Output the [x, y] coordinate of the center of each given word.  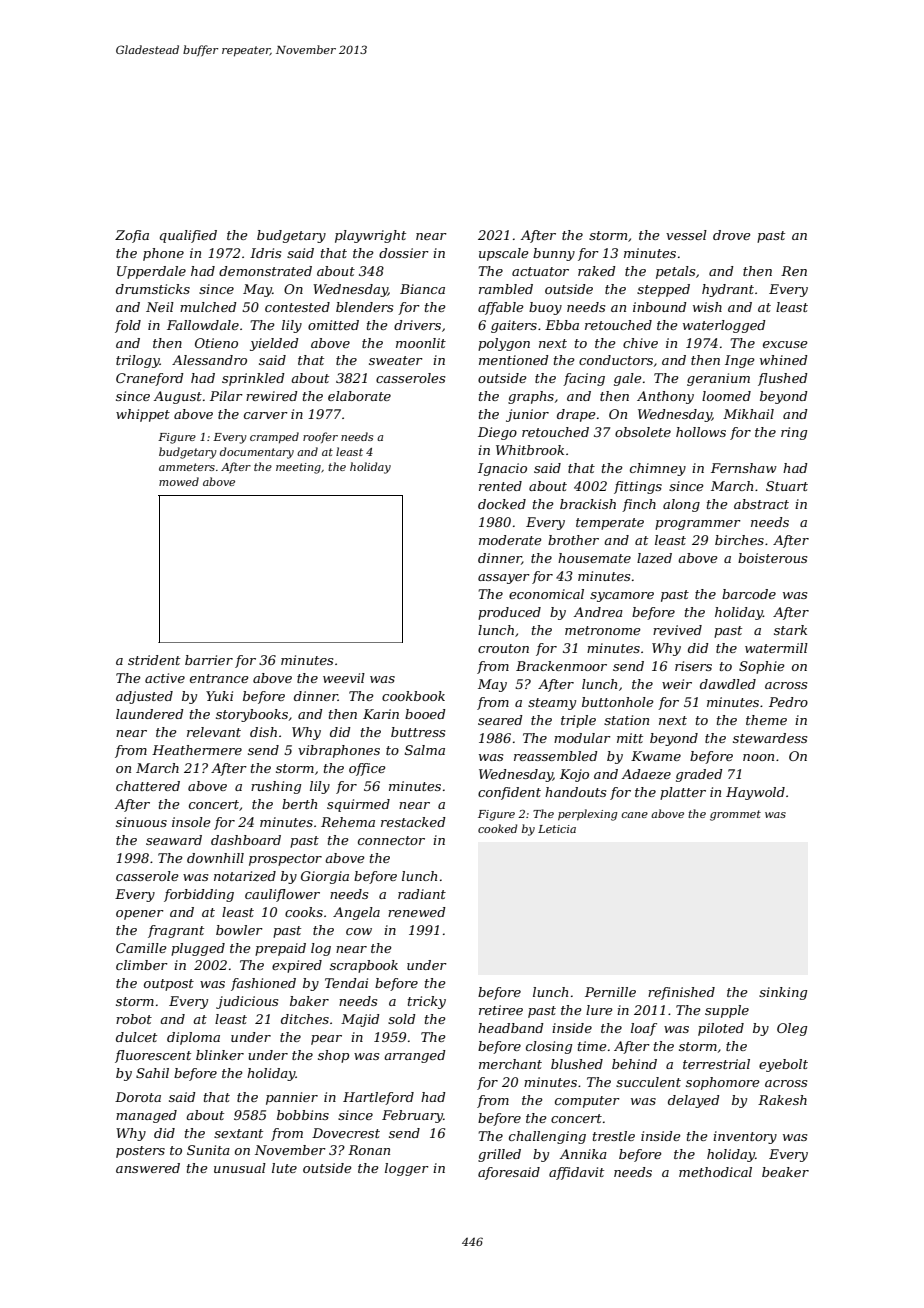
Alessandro [209, 360]
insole [191, 822]
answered [148, 1168]
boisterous [772, 558]
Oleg [792, 1029]
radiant [422, 894]
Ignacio [502, 469]
